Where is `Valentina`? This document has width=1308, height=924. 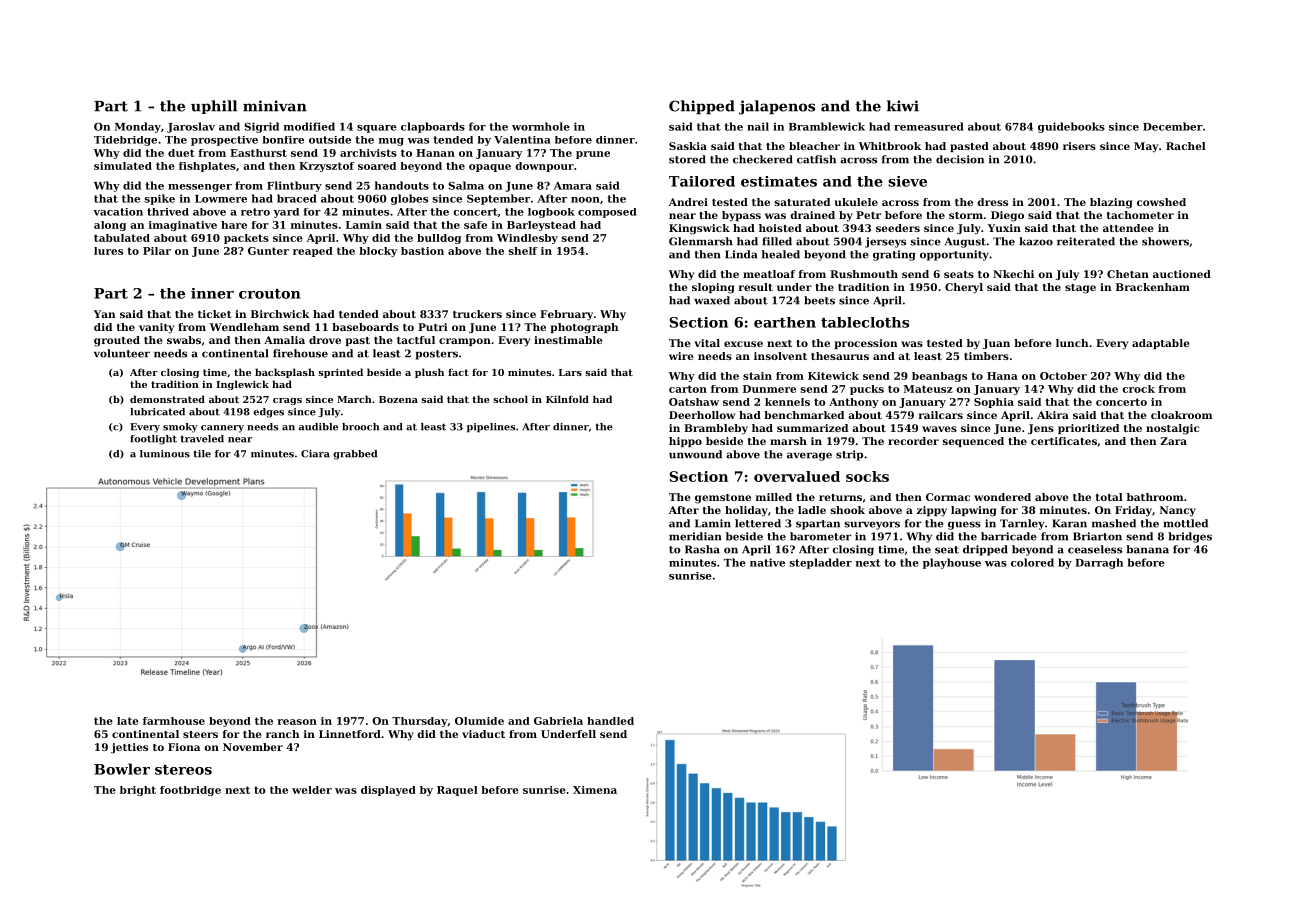 Valentina is located at coordinates (522, 140).
